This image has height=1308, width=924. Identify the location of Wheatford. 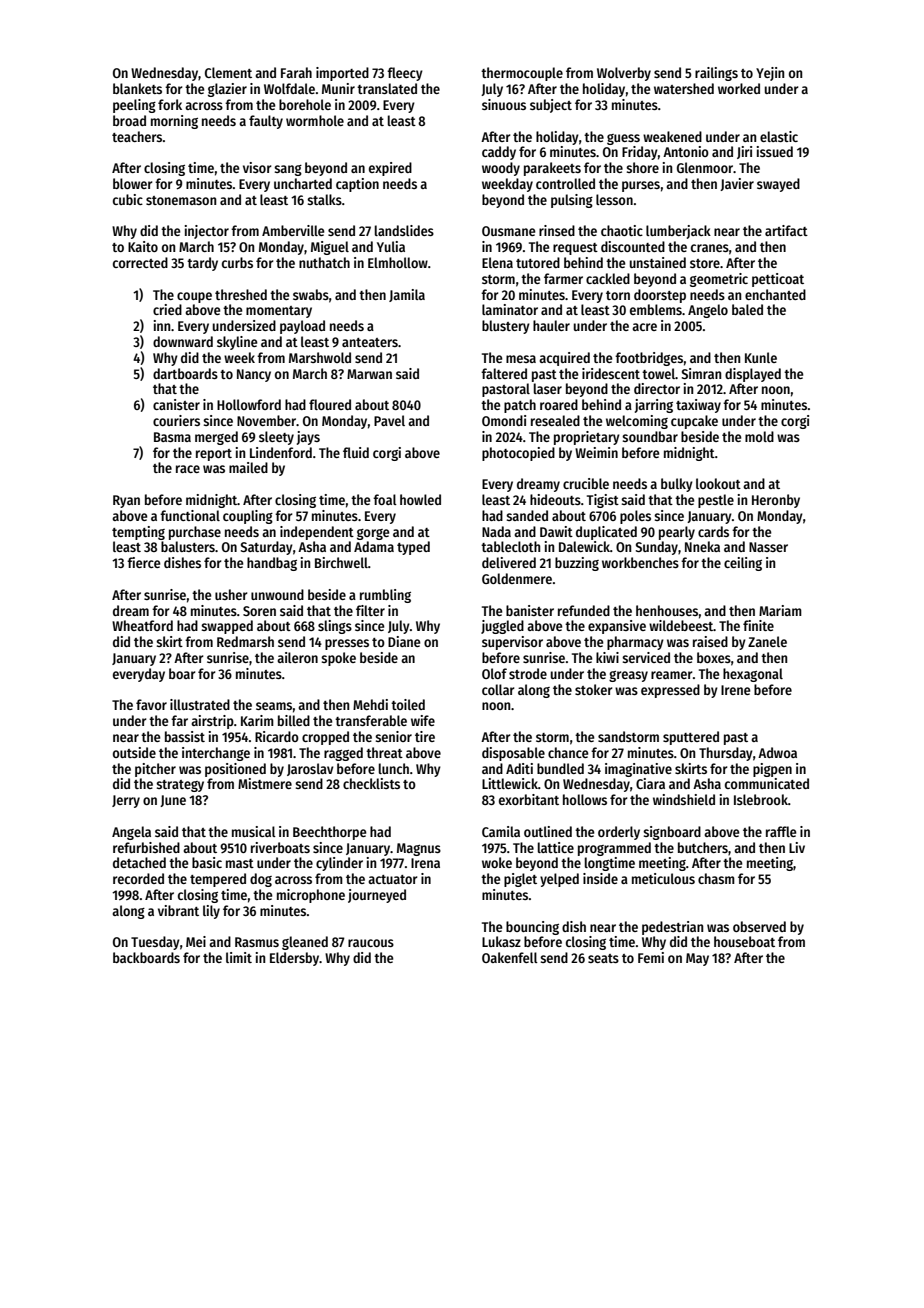
(142, 625).
